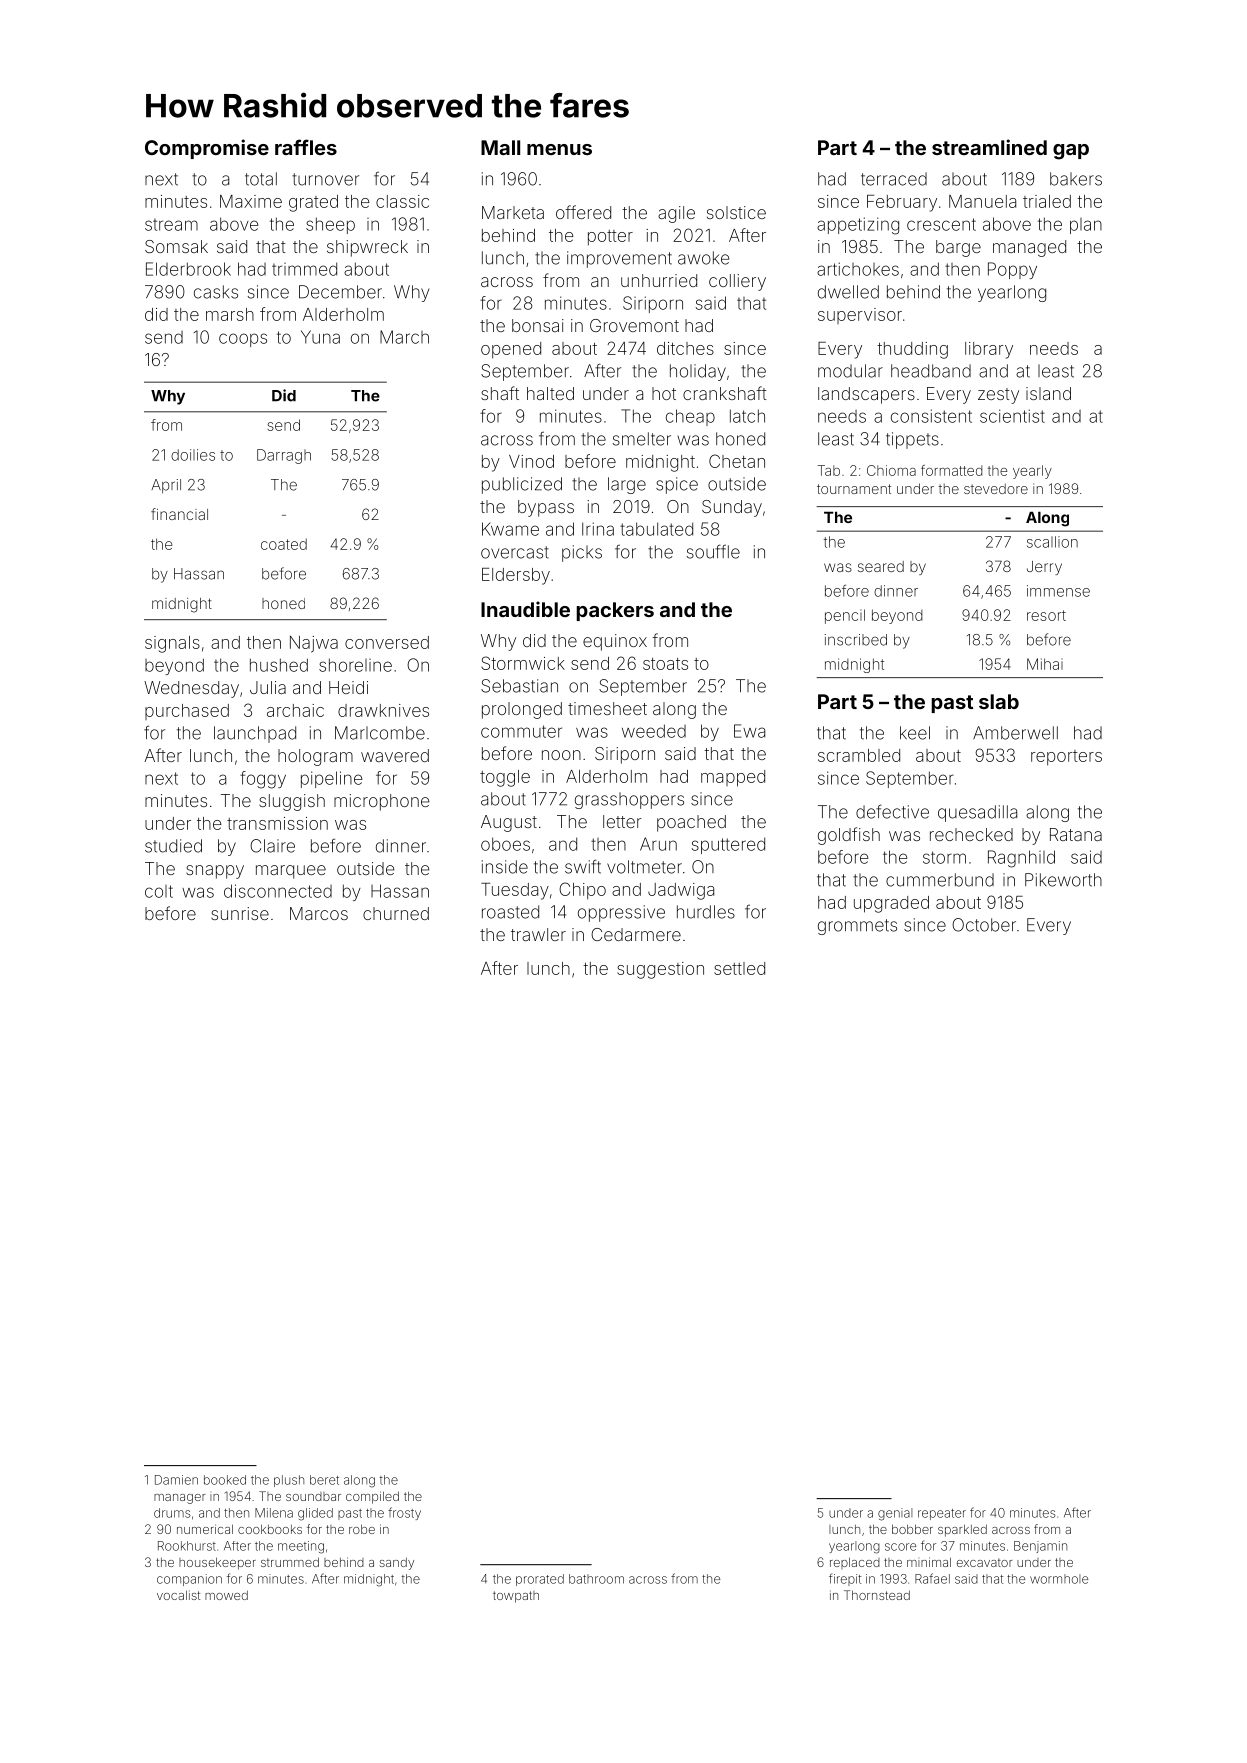 Image resolution: width=1247 pixels, height=1763 pixels. Describe the element at coordinates (178, 1595) in the image. I see `vocalist` at that location.
